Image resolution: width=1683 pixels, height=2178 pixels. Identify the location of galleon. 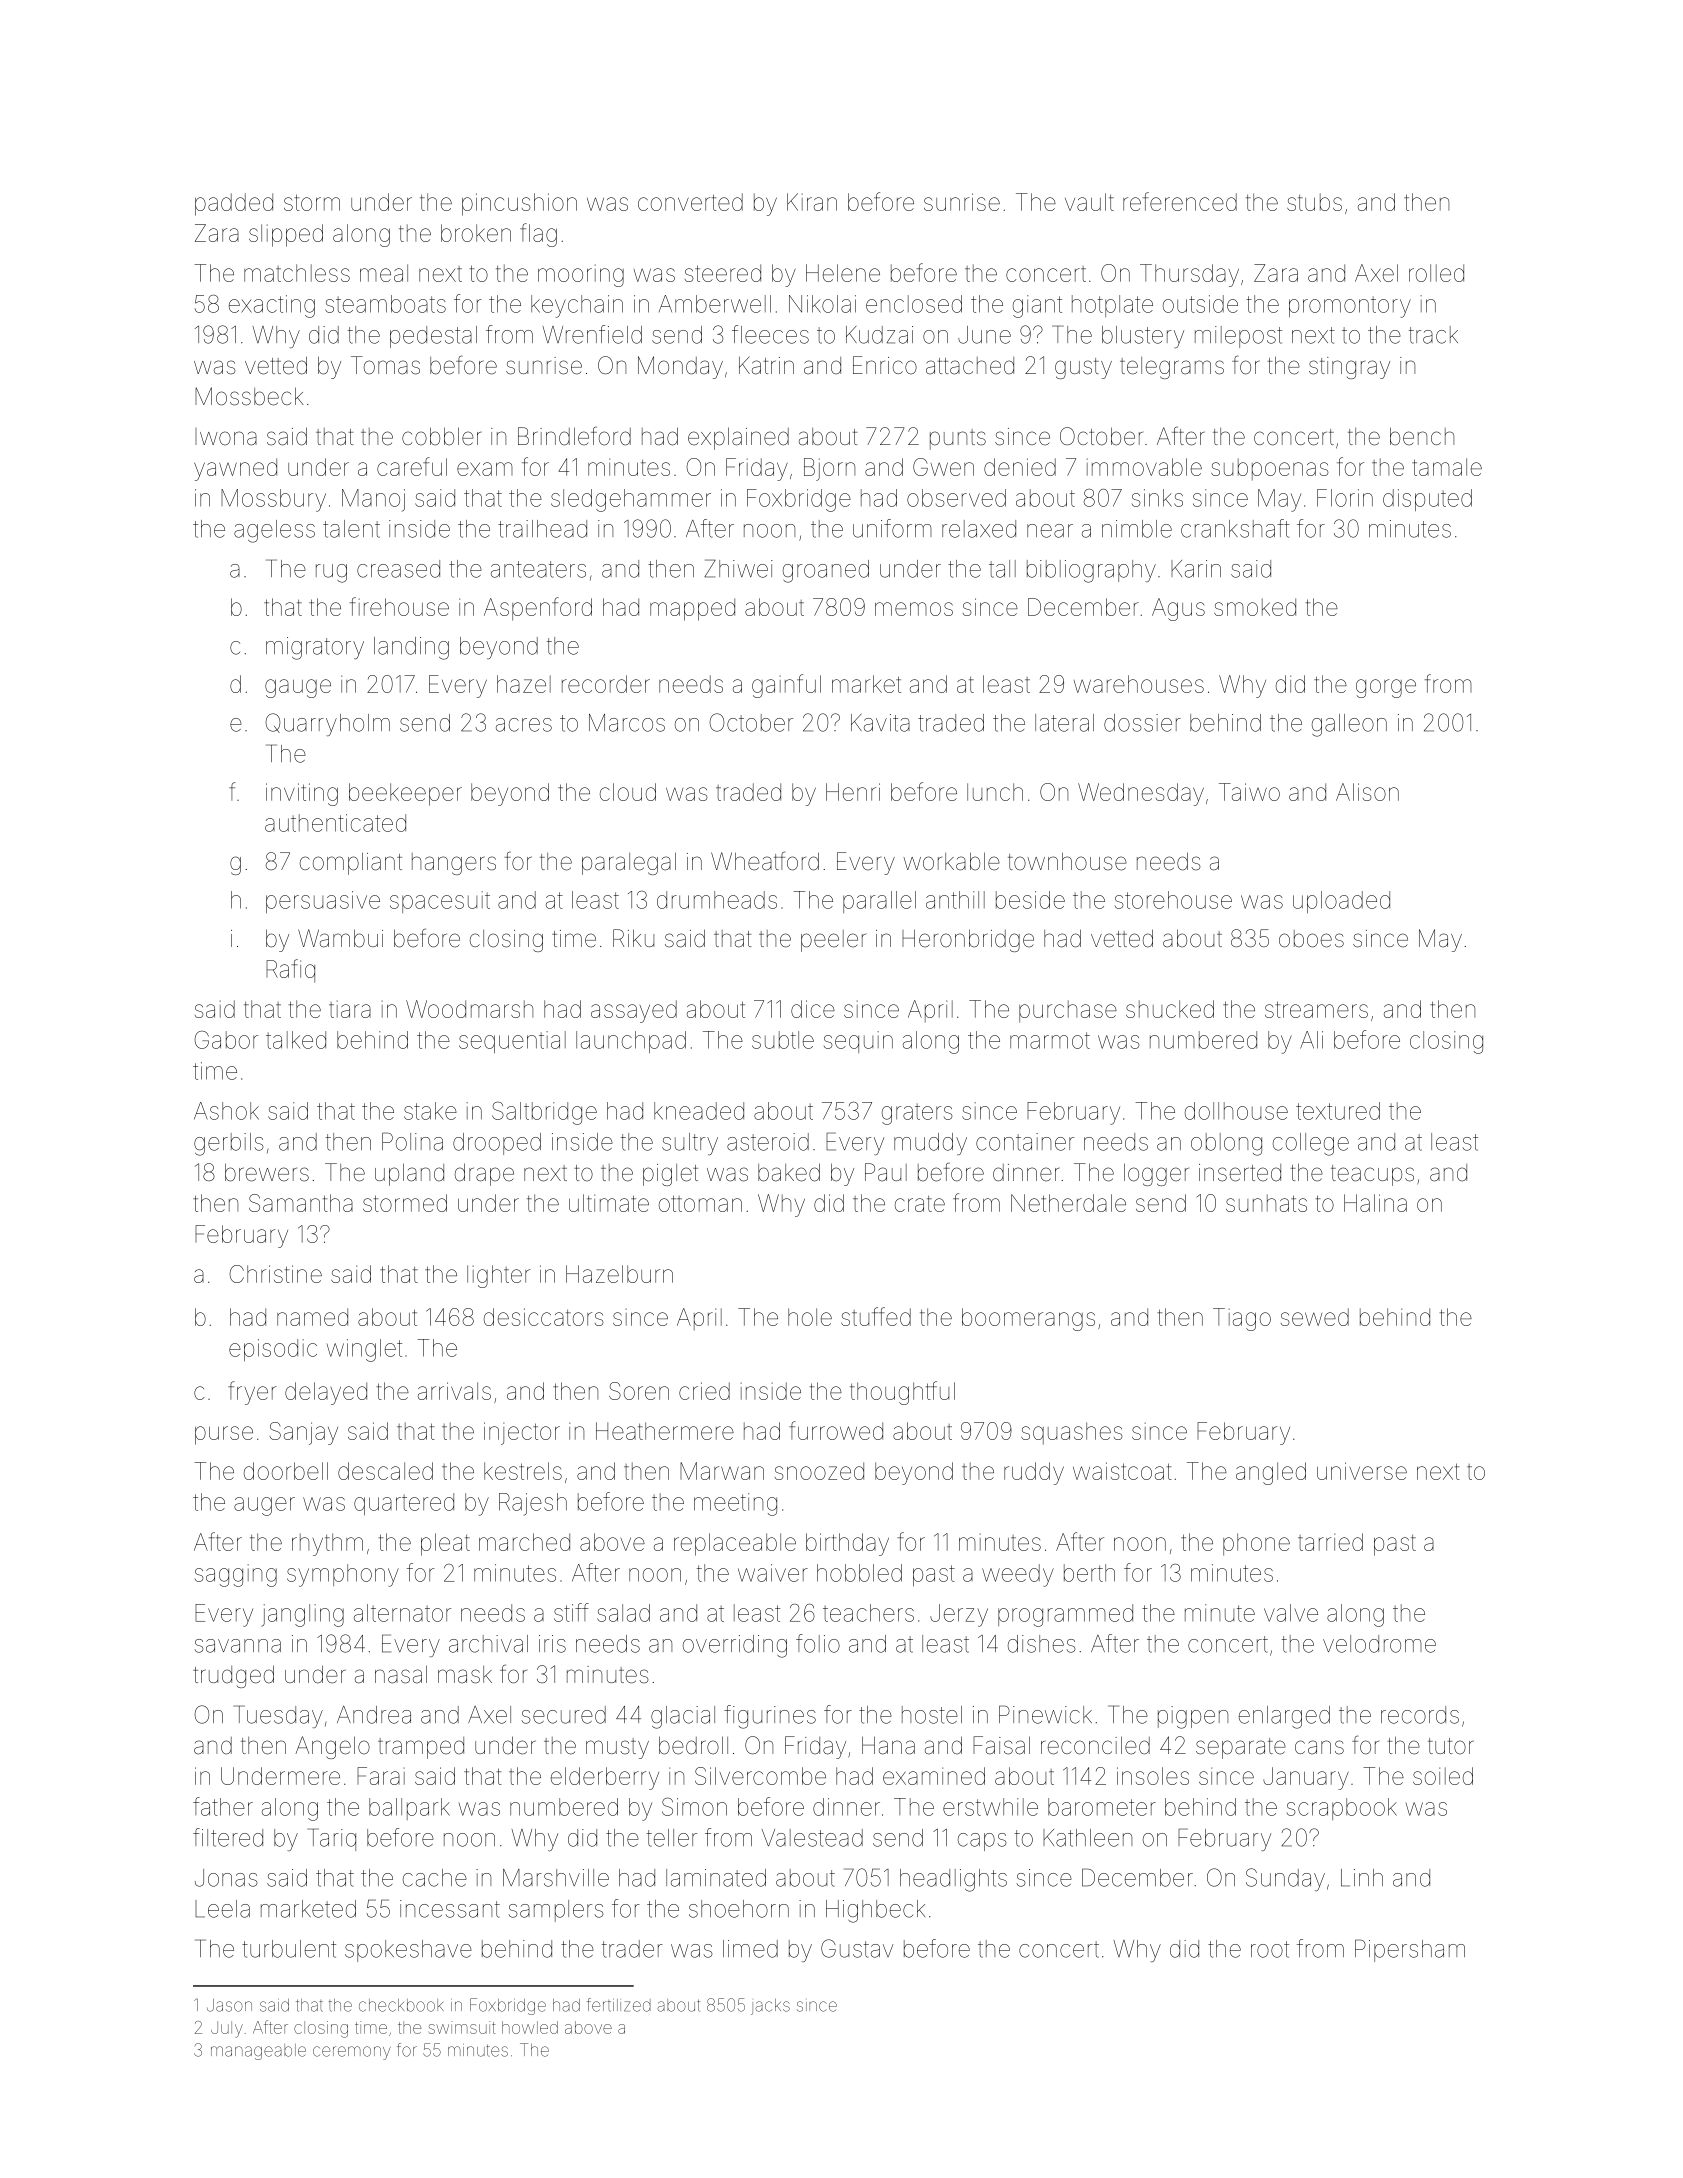
(1349, 725).
